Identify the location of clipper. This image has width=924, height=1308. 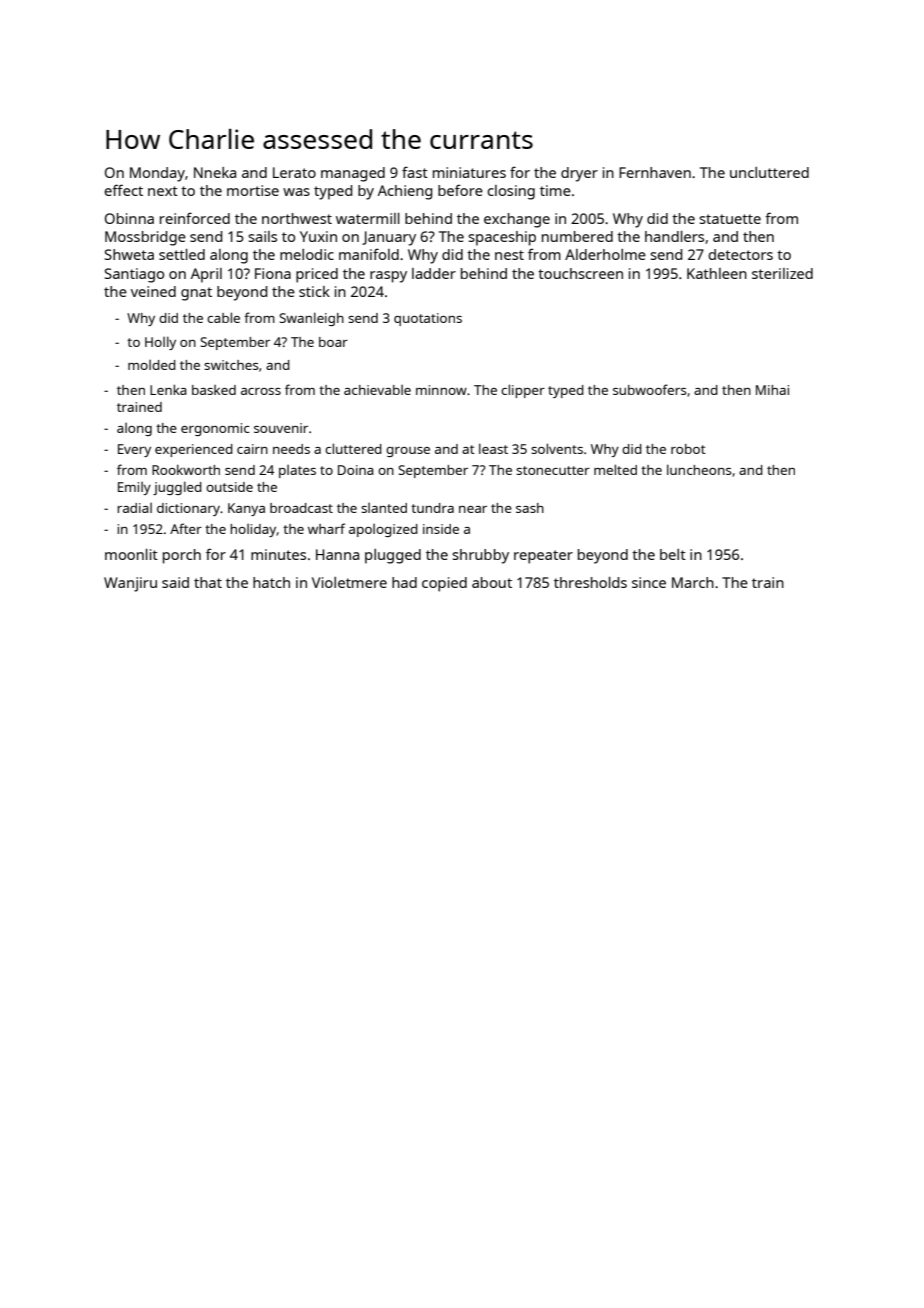
(523, 391).
